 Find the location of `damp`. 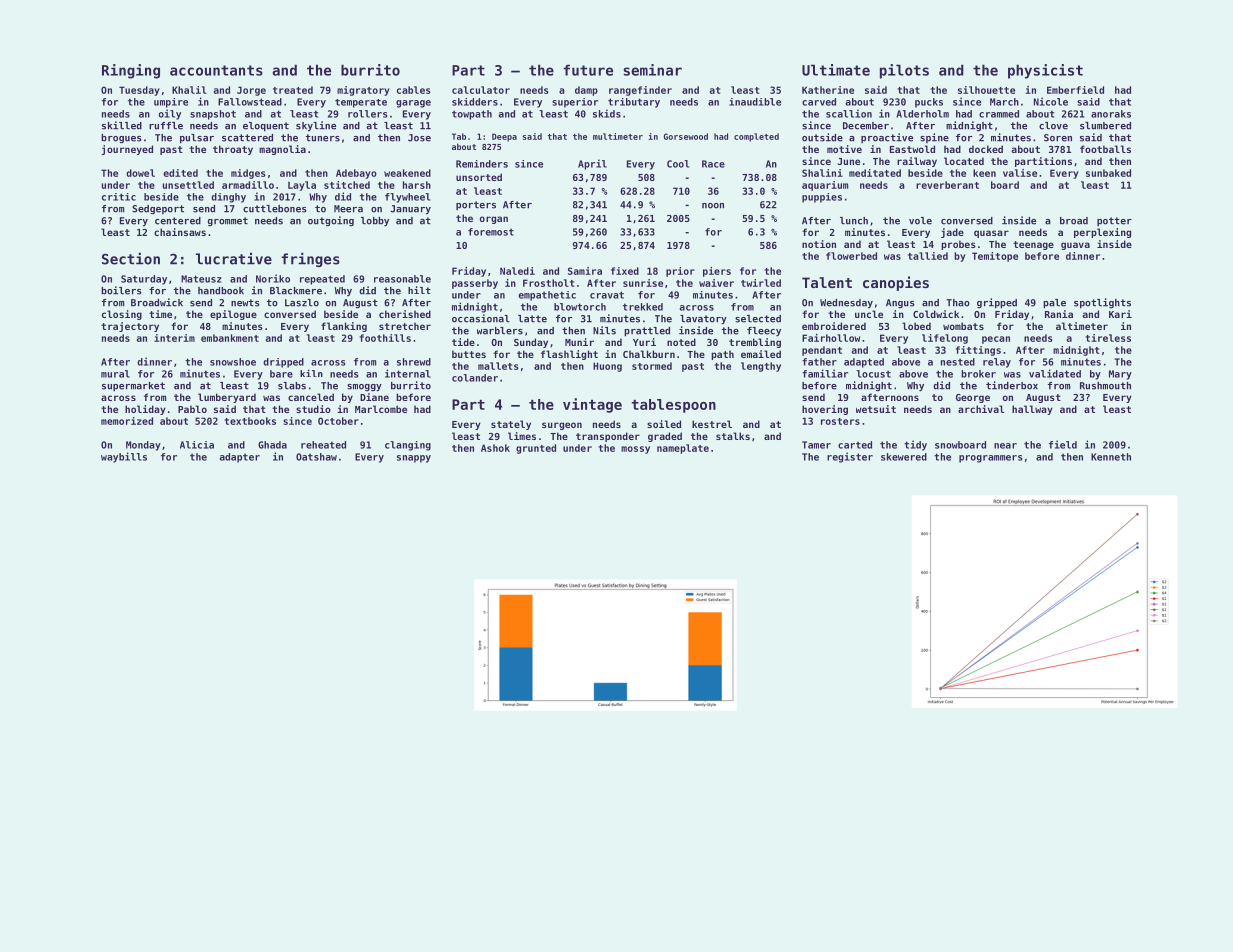

damp is located at coordinates (586, 91).
